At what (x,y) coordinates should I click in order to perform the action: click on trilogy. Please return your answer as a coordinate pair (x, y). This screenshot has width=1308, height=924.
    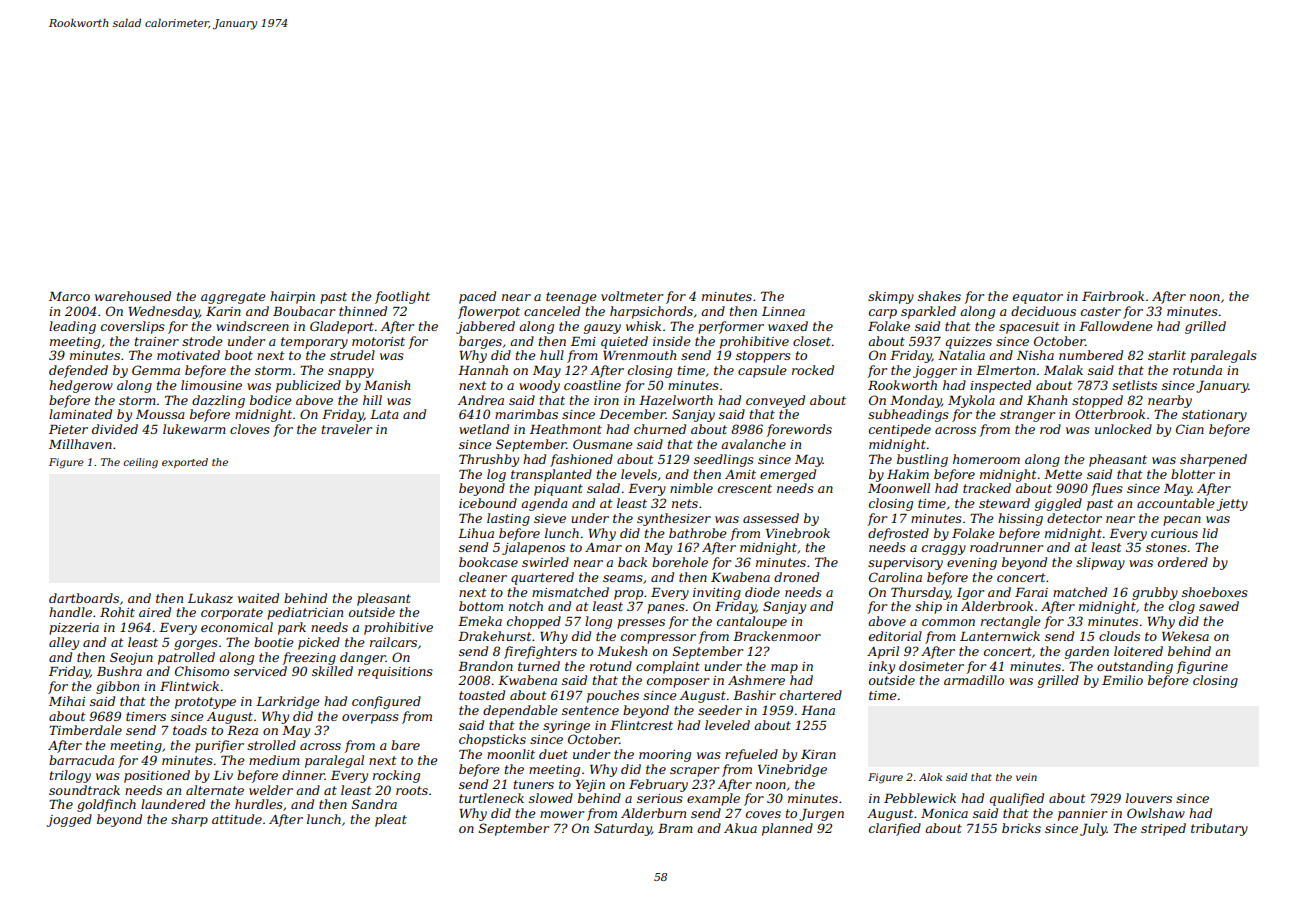
    Looking at the image, I should click on (70, 776).
